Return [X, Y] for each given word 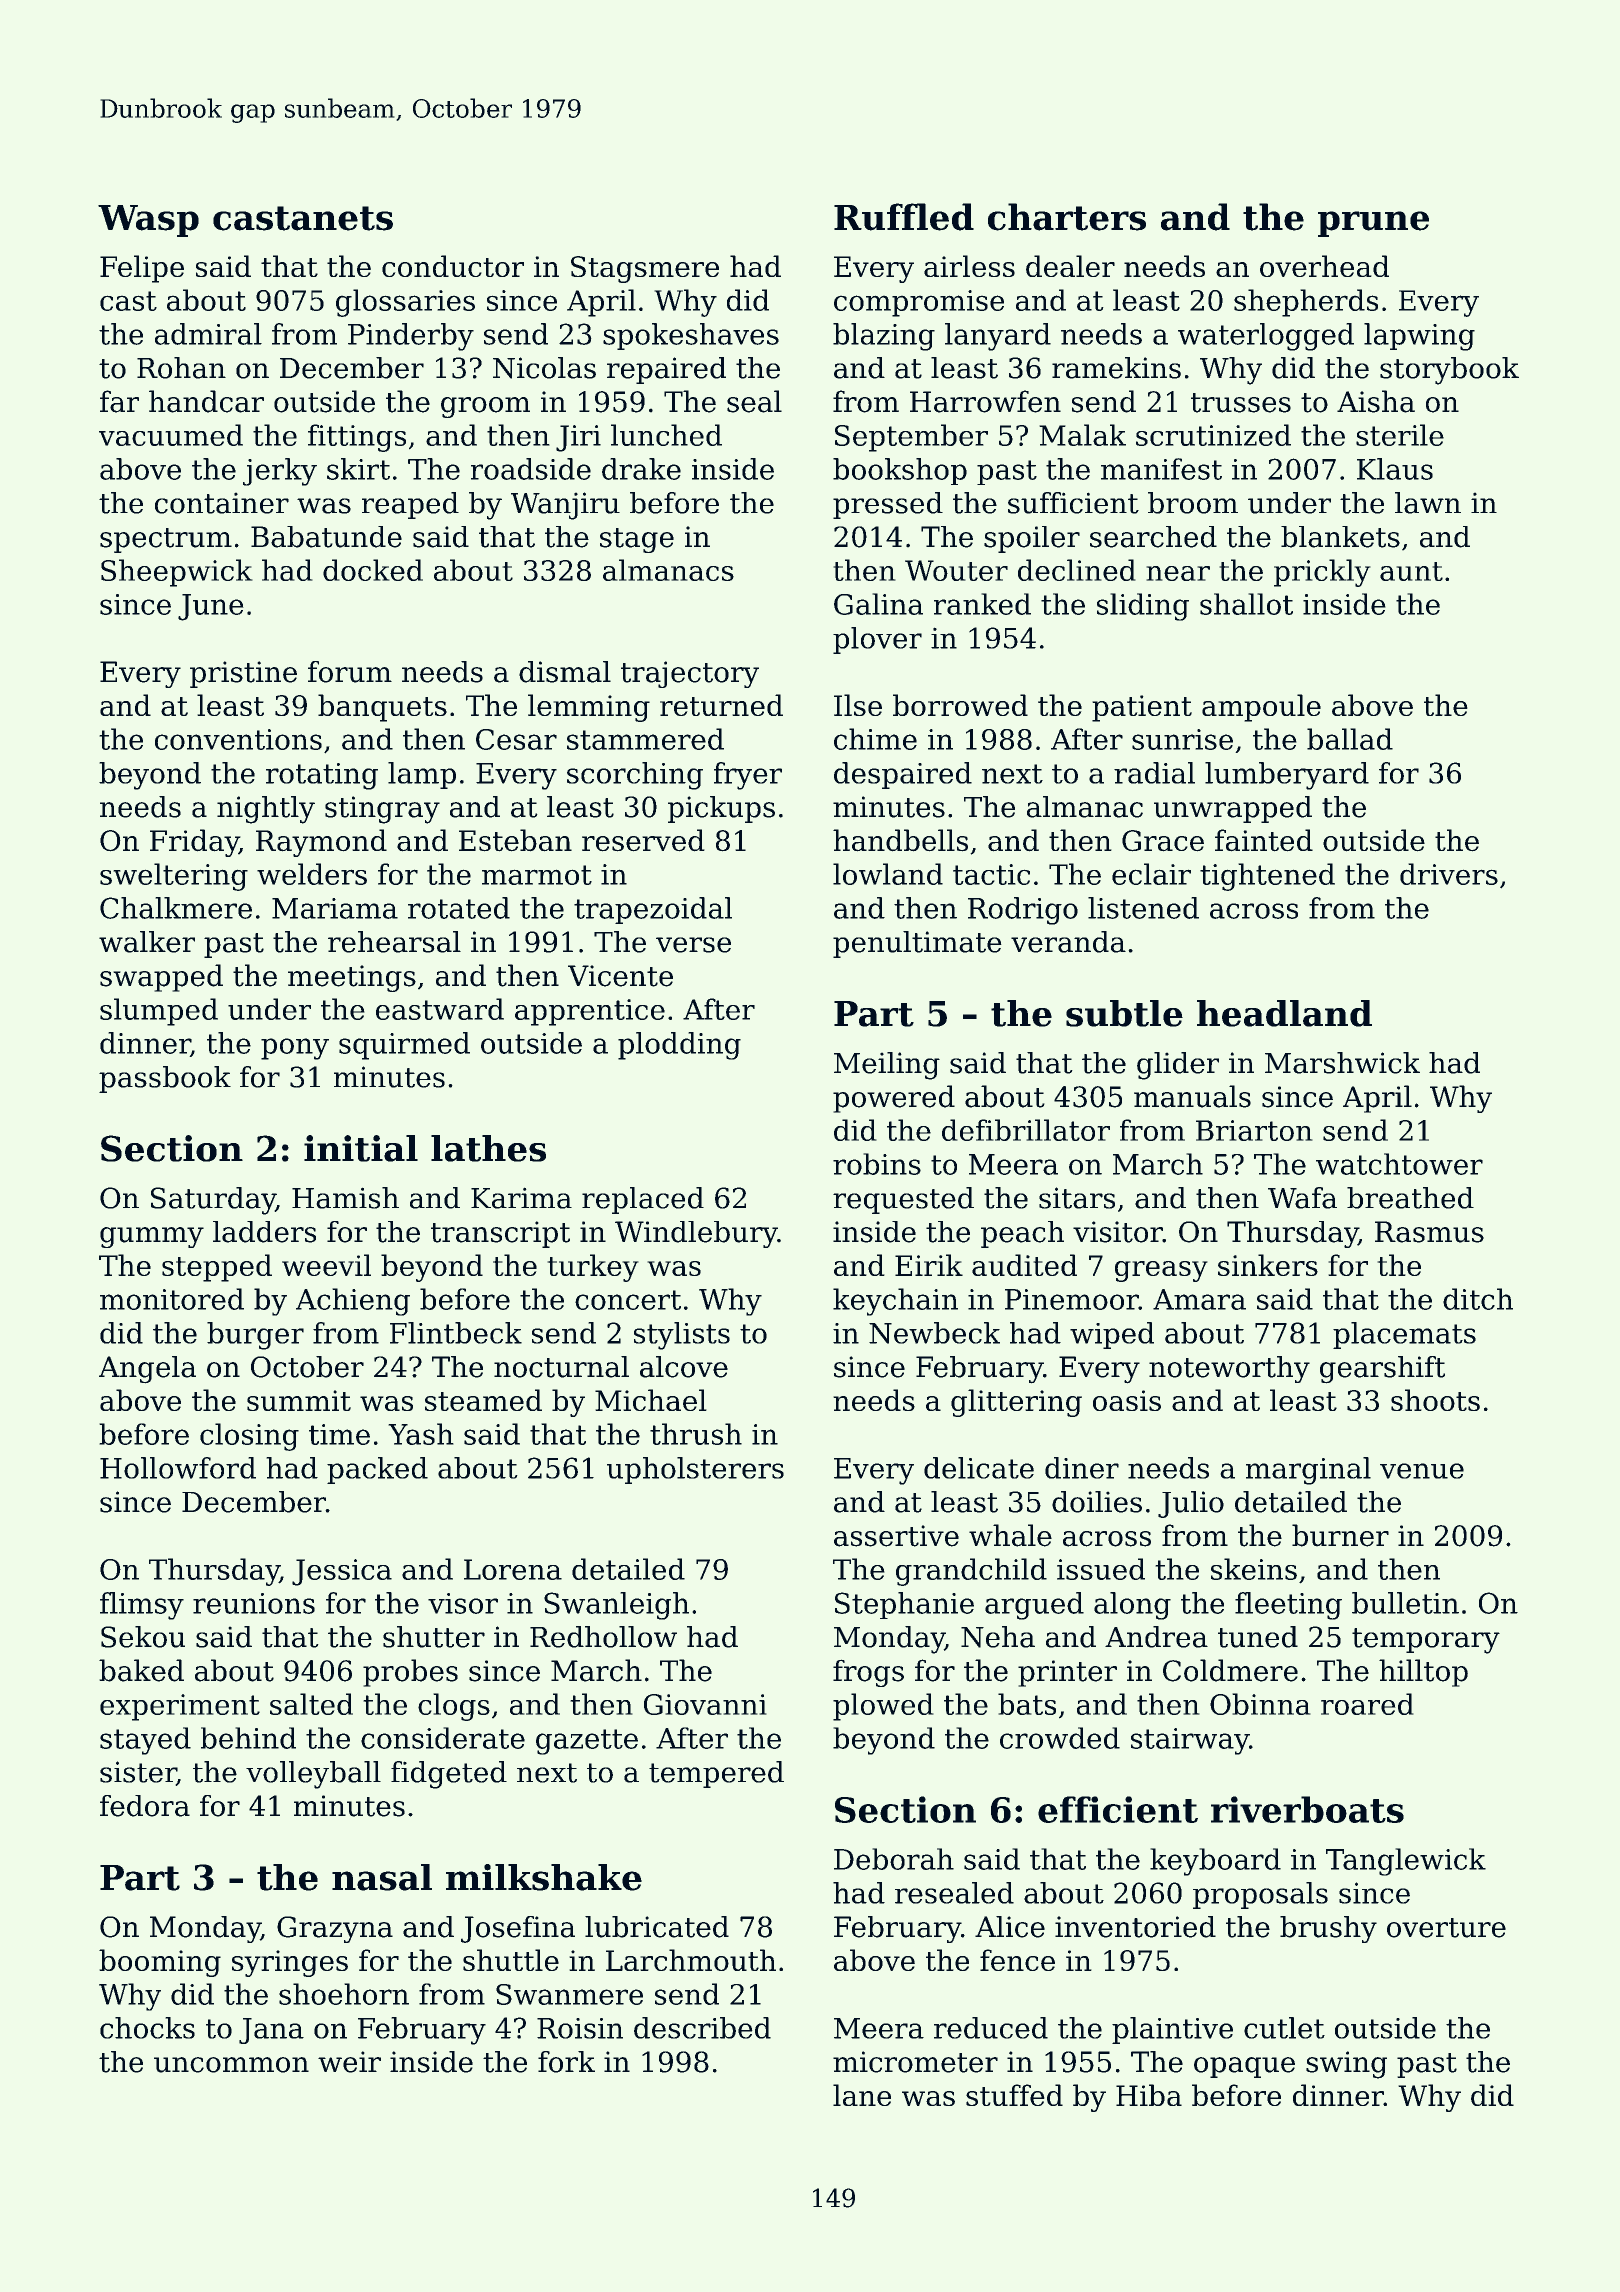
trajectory [690, 674]
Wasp [148, 221]
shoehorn [344, 1994]
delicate [979, 1468]
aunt [1411, 571]
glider [1178, 1066]
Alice [1010, 1927]
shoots [1435, 1400]
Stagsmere [645, 269]
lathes [488, 1148]
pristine [243, 674]
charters [1067, 217]
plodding [679, 1046]
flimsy [142, 1606]
